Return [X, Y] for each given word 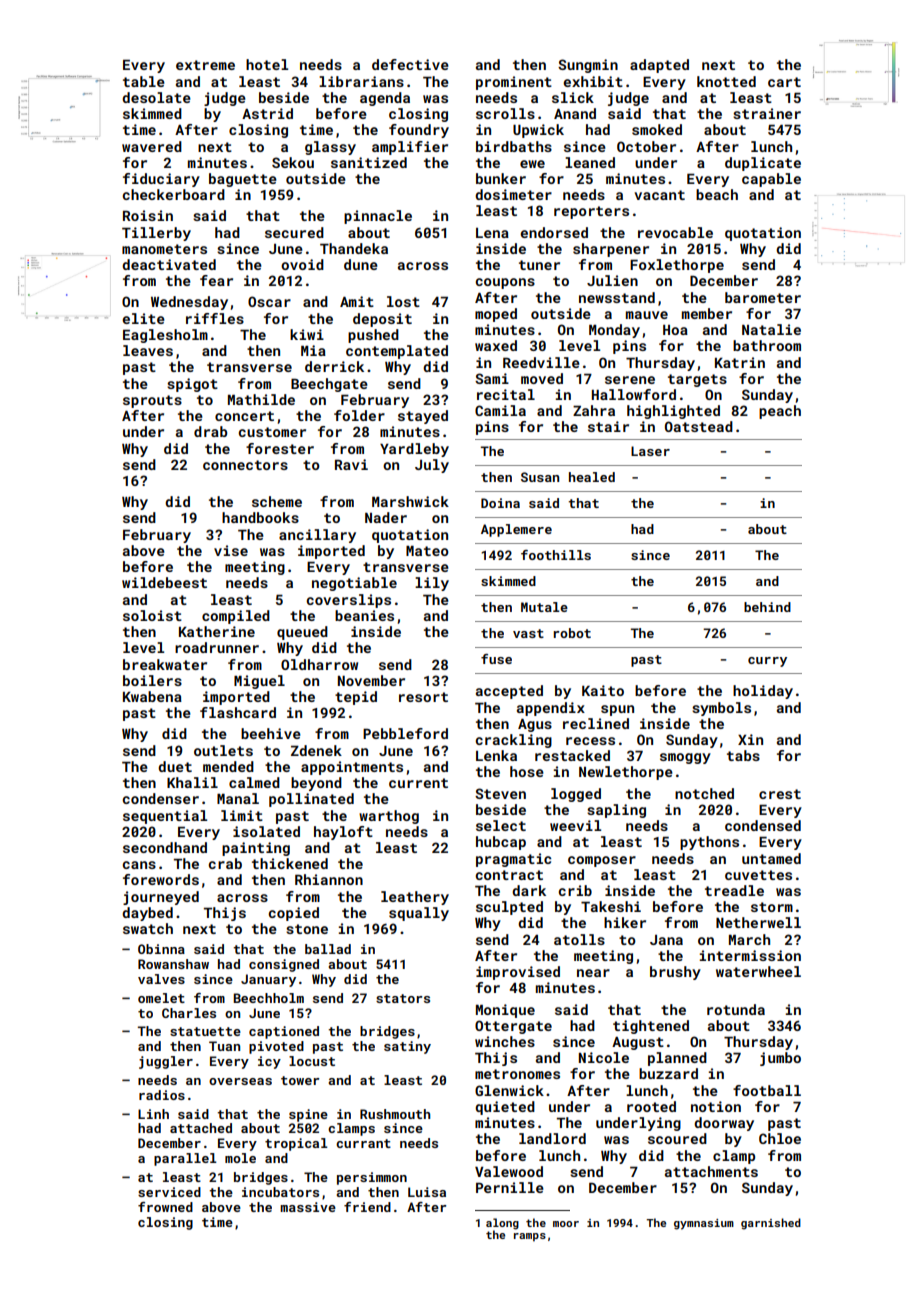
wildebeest [164, 582]
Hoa [675, 330]
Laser [650, 451]
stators [403, 998]
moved [542, 378]
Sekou [293, 162]
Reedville [541, 362]
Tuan [224, 1046]
